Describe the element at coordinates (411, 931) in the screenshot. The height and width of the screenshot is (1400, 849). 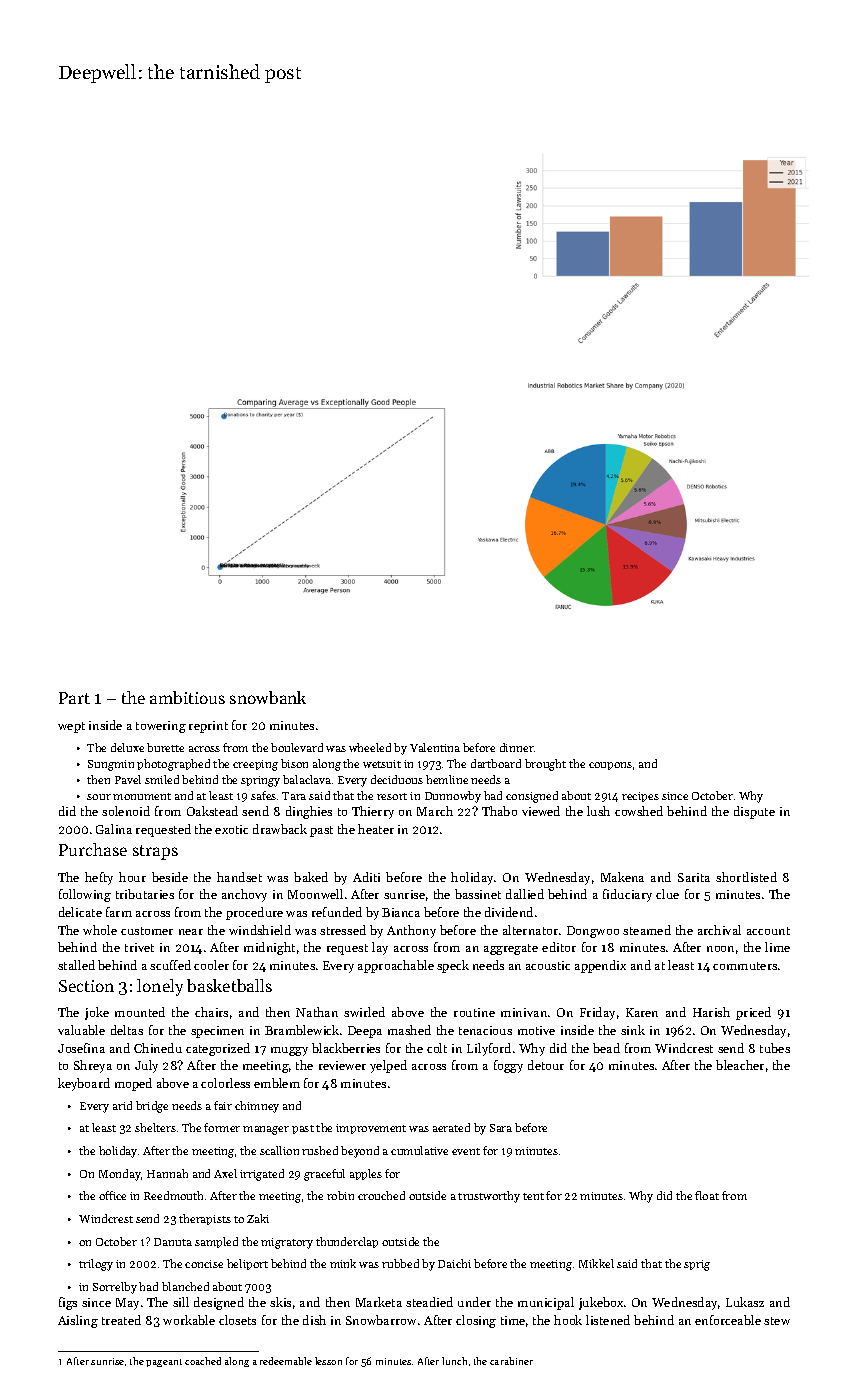
I see `Anthony` at that location.
